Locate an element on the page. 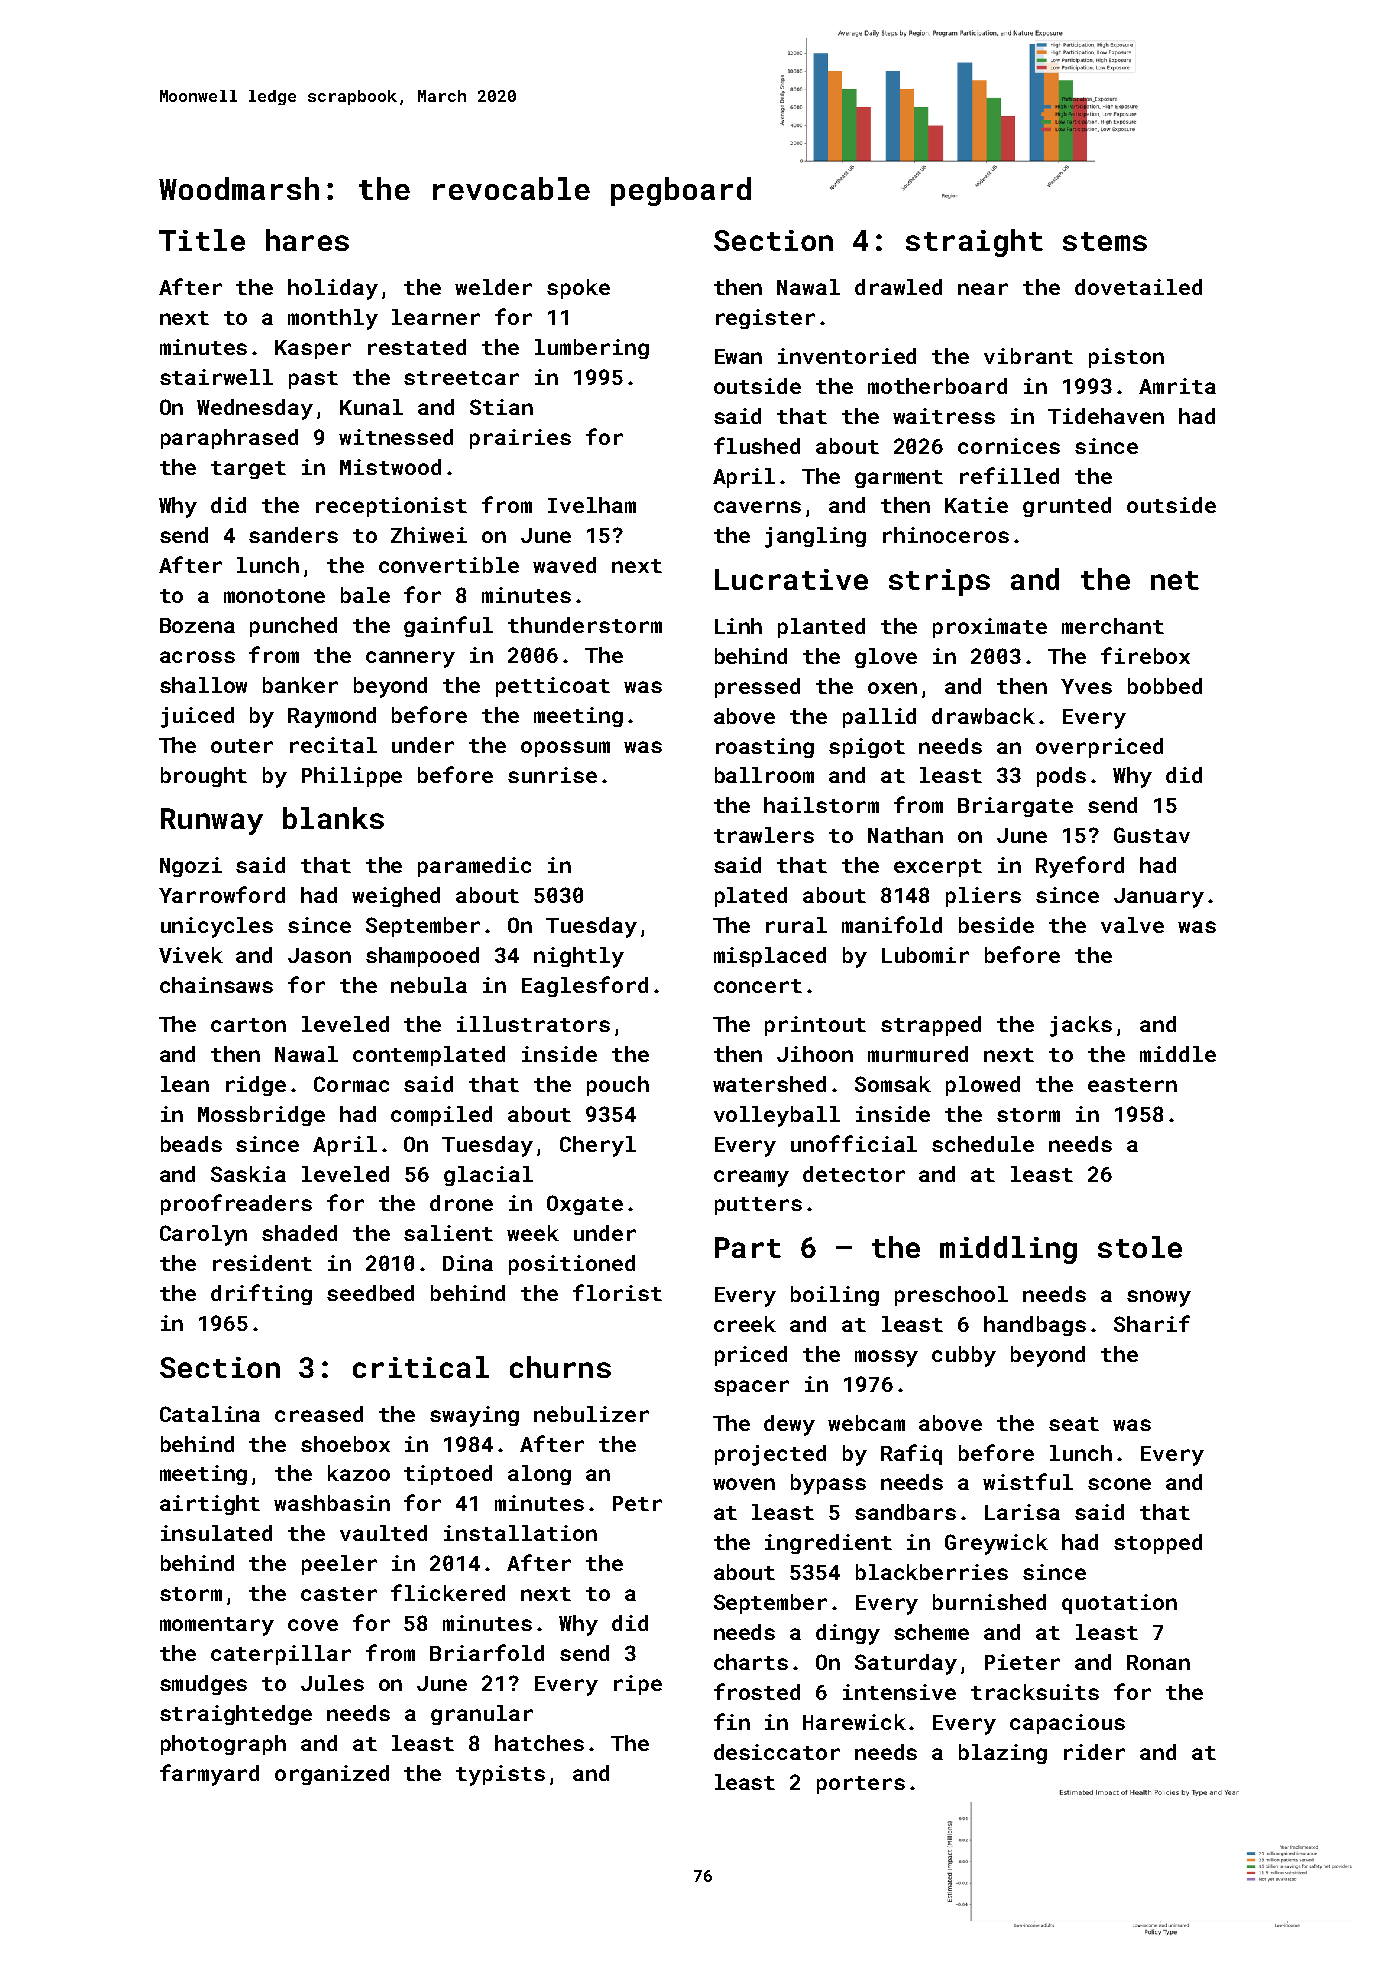  Ewan is located at coordinates (738, 356).
